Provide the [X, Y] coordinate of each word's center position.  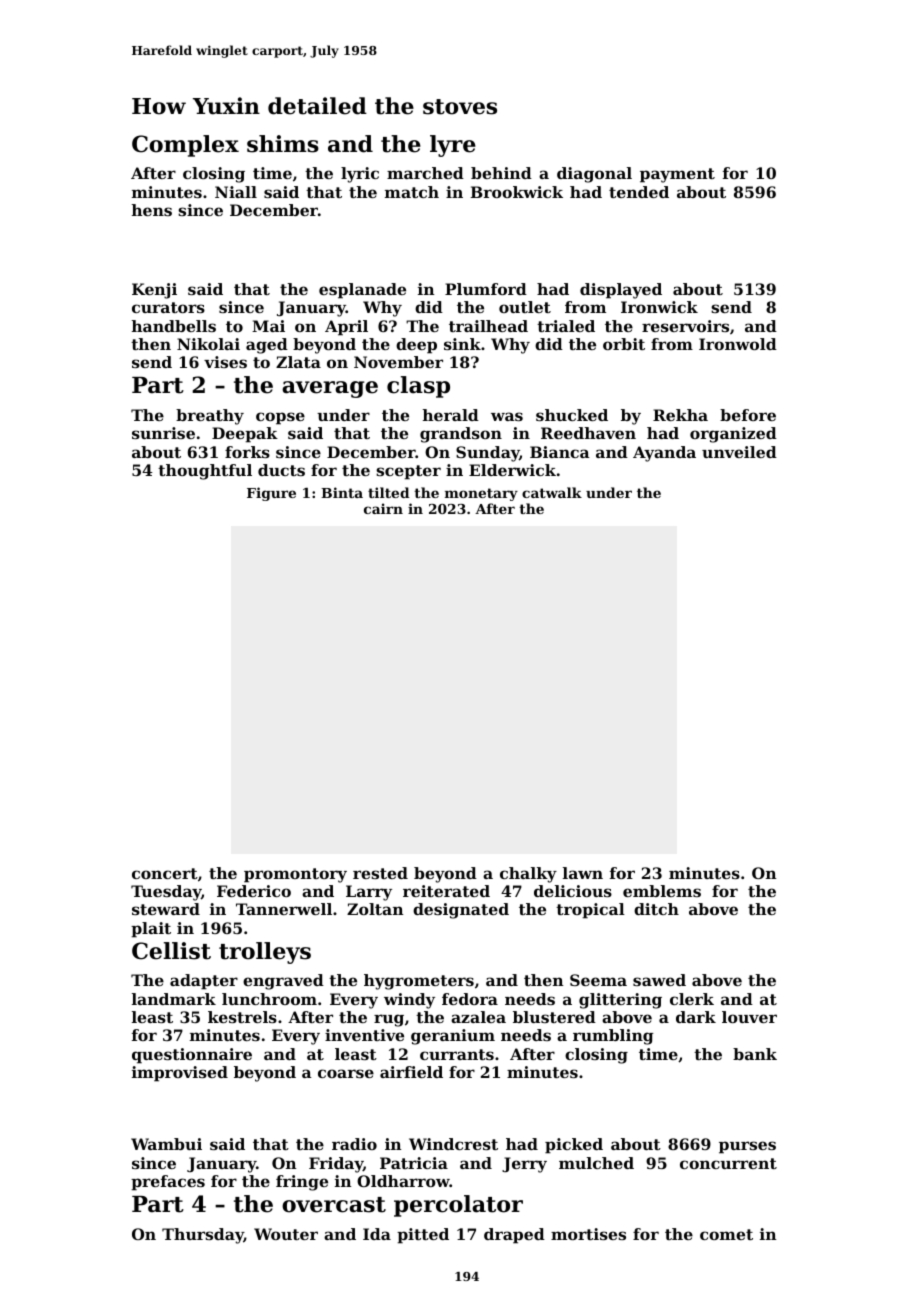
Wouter [286, 1234]
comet [726, 1234]
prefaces [168, 1183]
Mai [268, 326]
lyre [453, 146]
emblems [662, 891]
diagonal [594, 175]
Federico [254, 891]
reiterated [446, 891]
